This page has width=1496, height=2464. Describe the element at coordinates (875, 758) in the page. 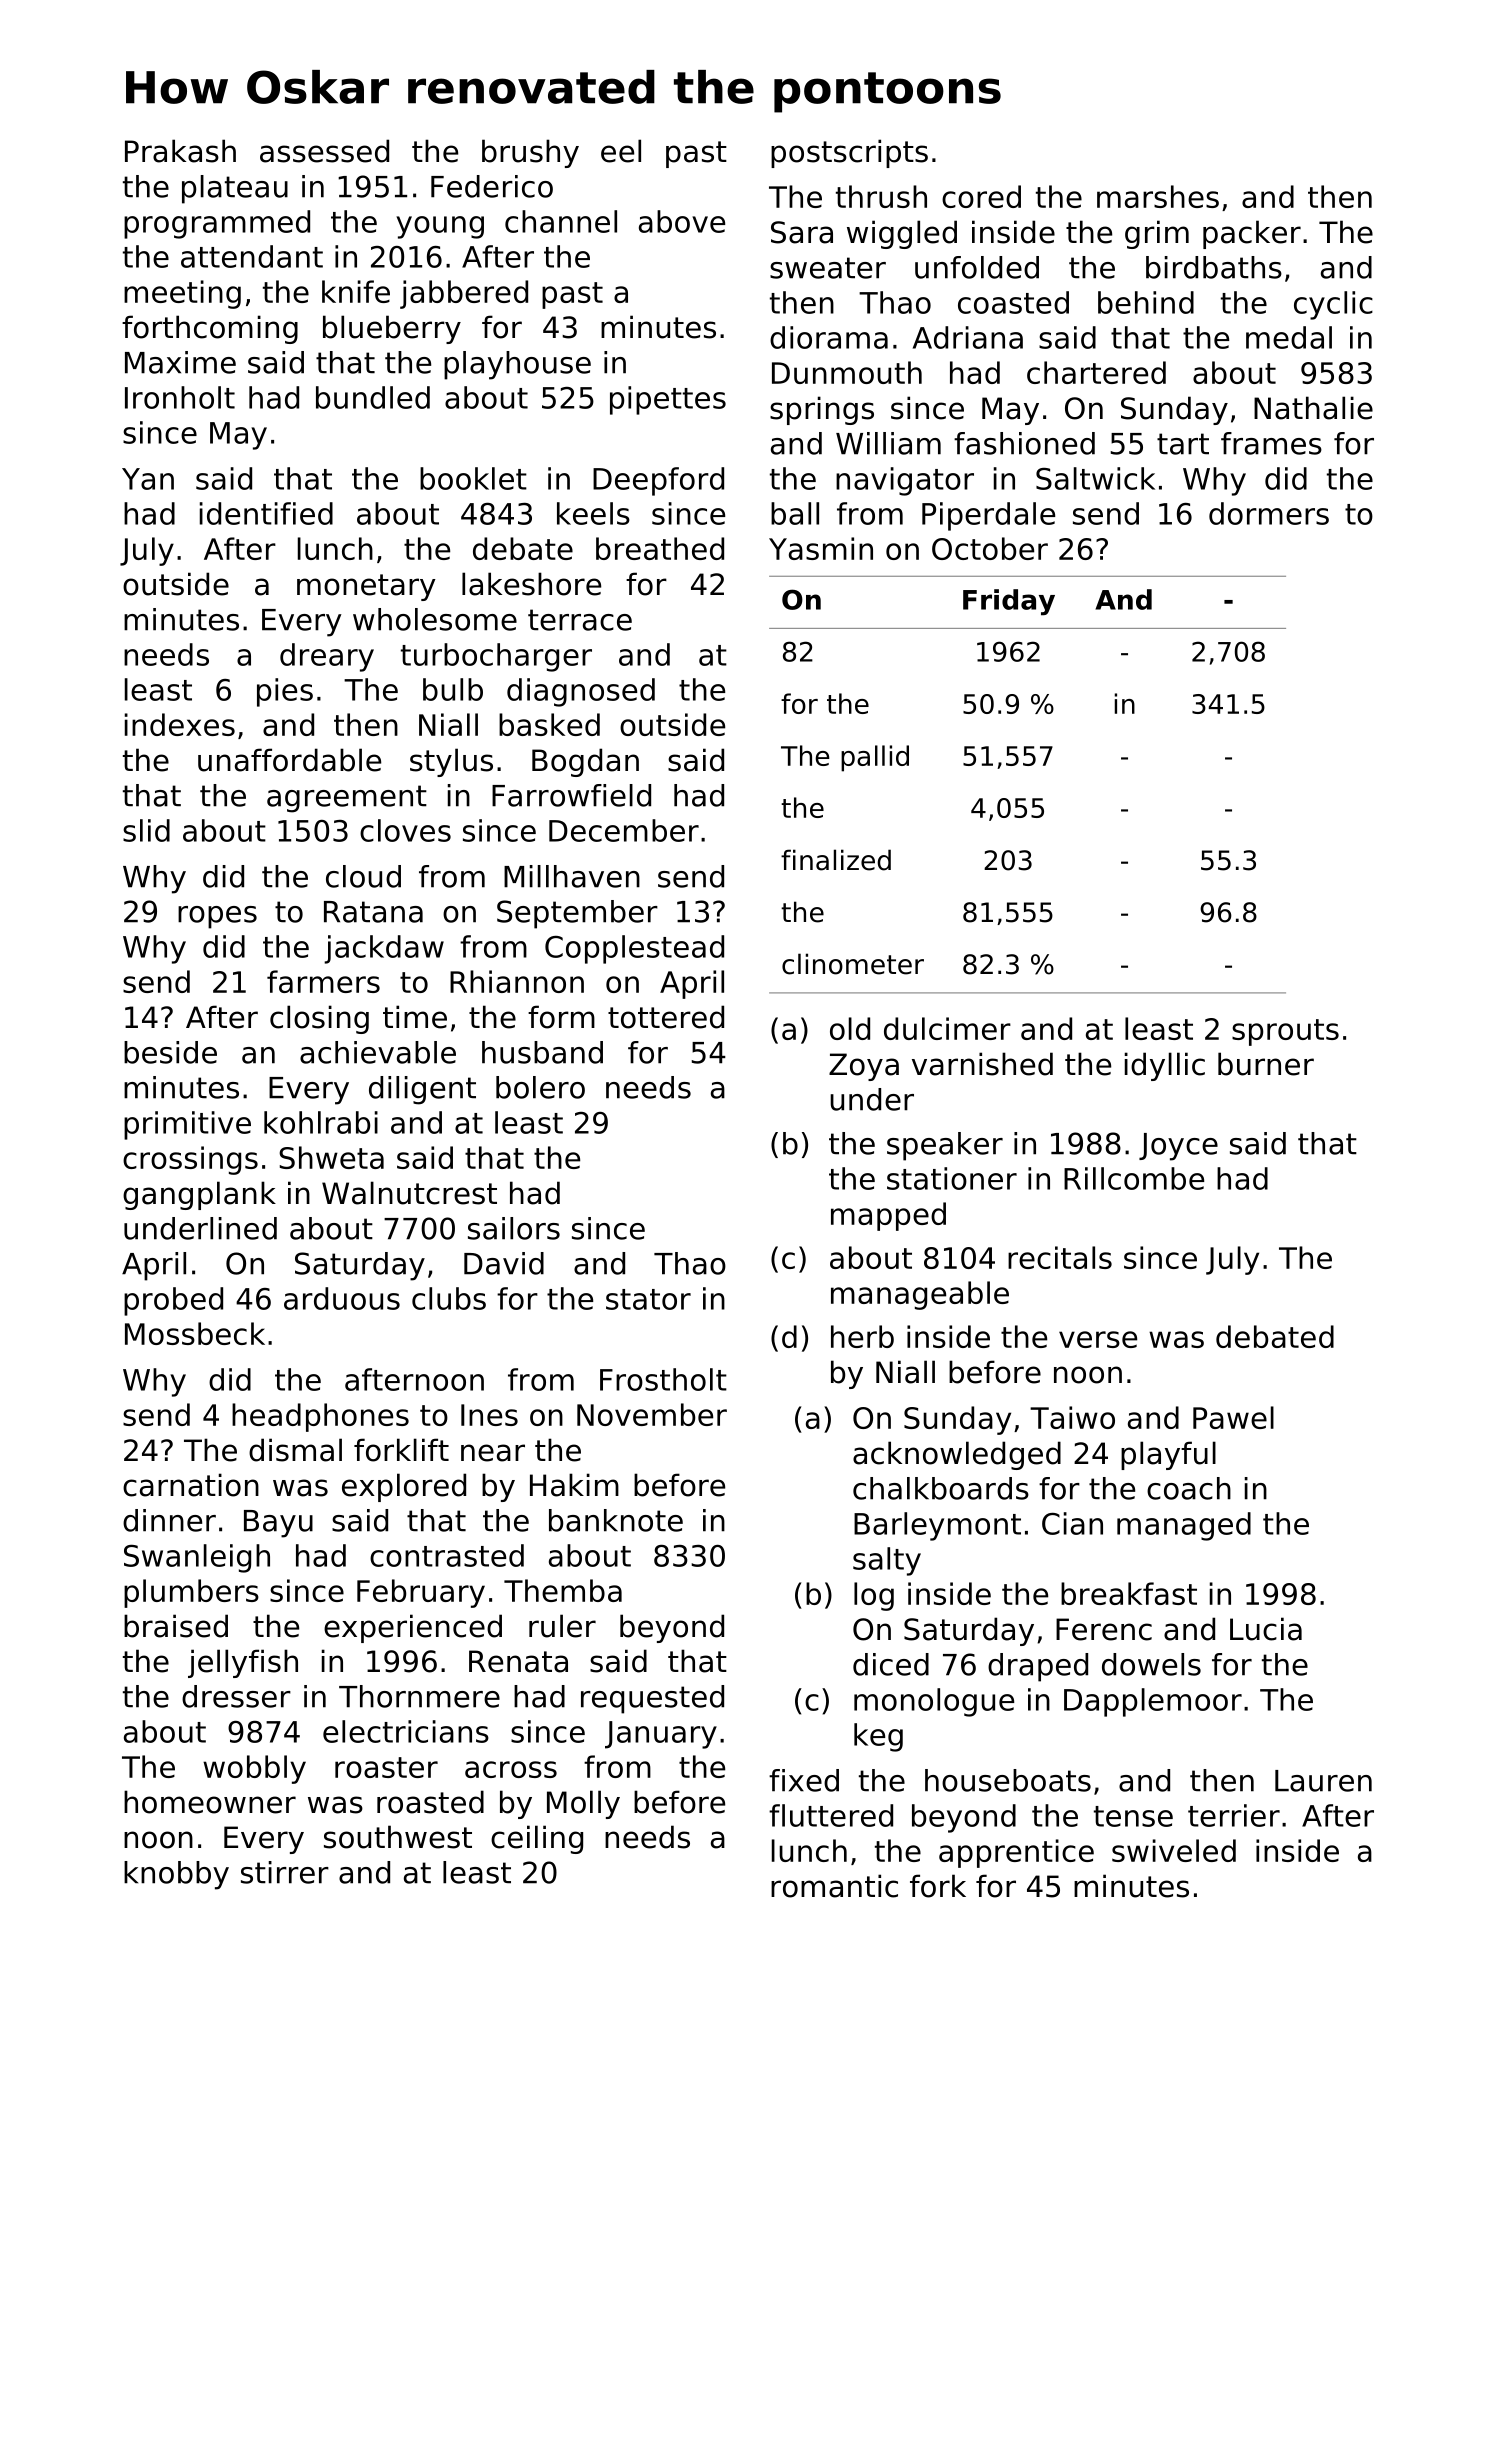

I see `pallid` at that location.
